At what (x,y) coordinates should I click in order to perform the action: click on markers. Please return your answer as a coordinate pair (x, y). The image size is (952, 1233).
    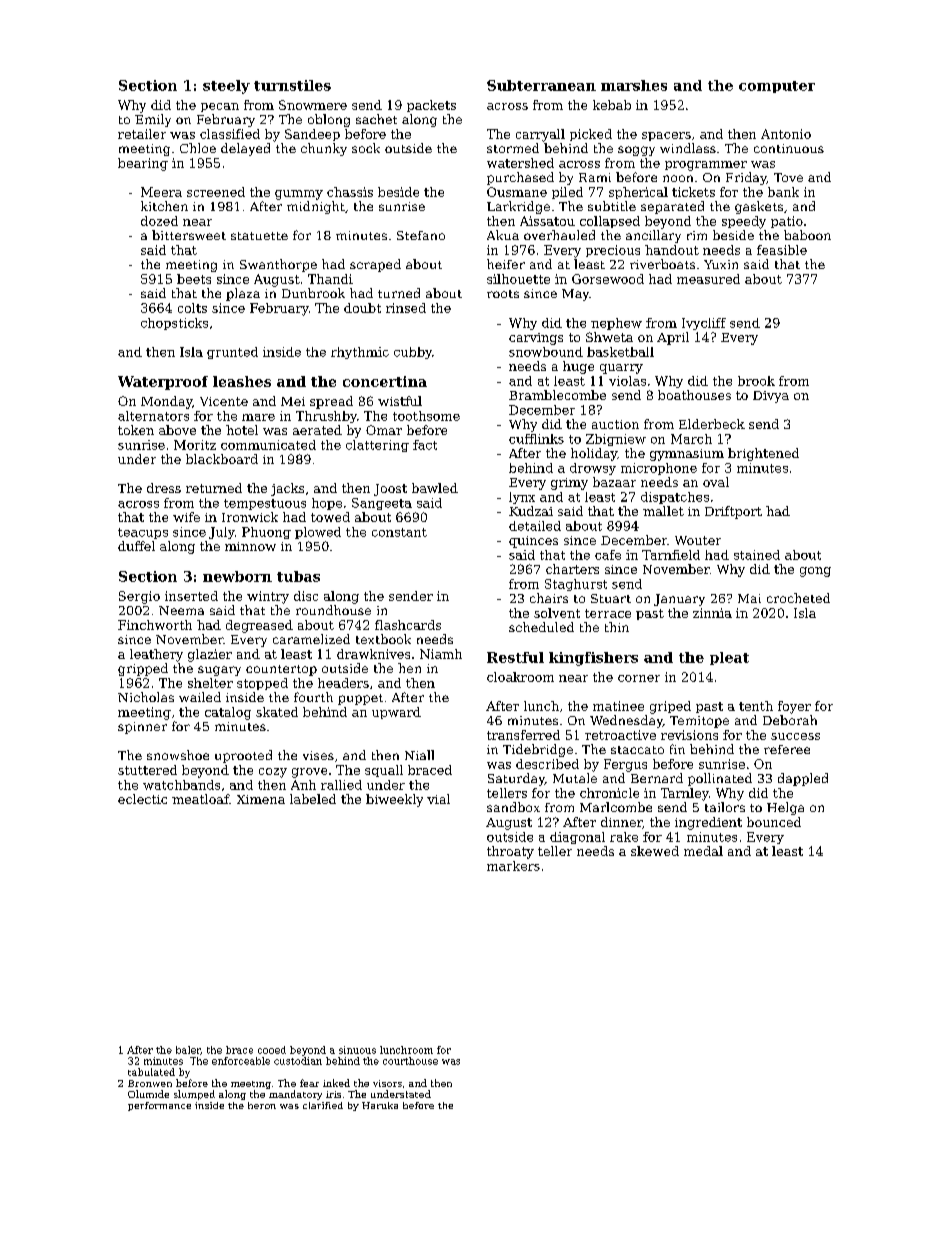
    Looking at the image, I should click on (513, 866).
